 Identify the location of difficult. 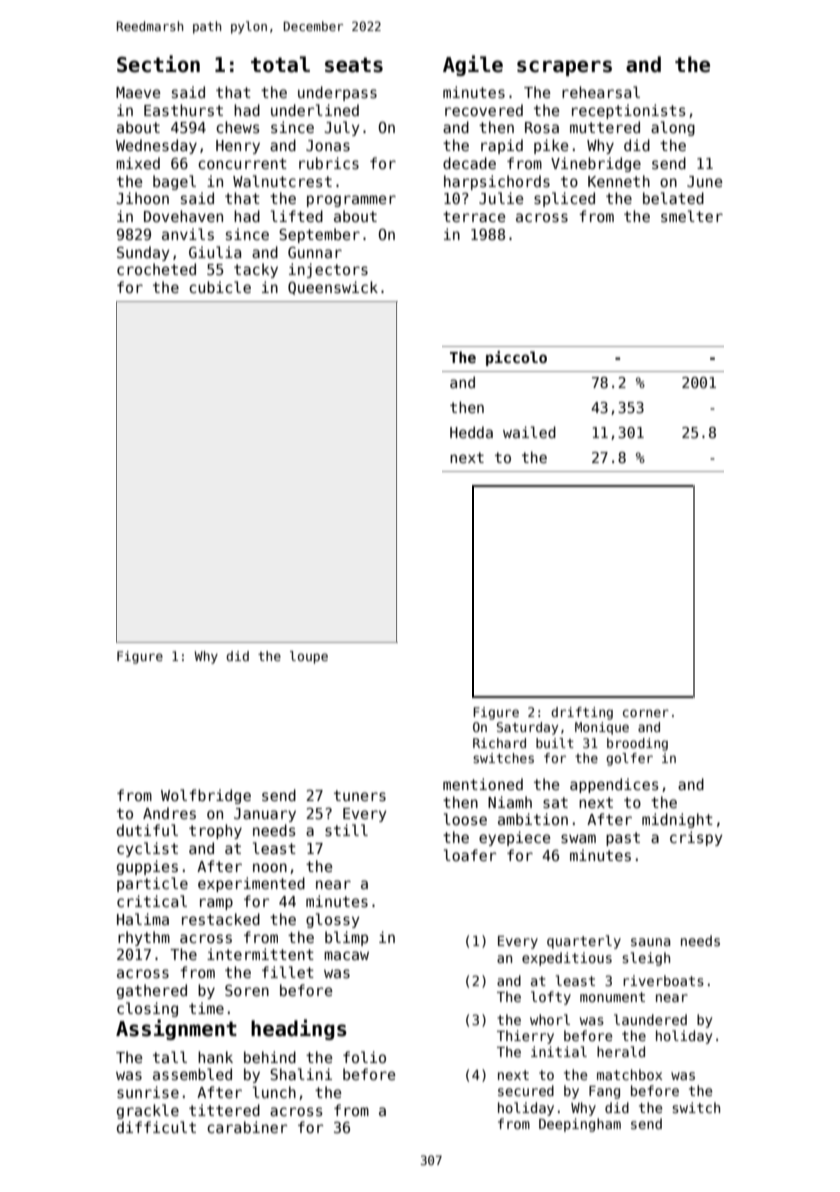
(156, 1127).
